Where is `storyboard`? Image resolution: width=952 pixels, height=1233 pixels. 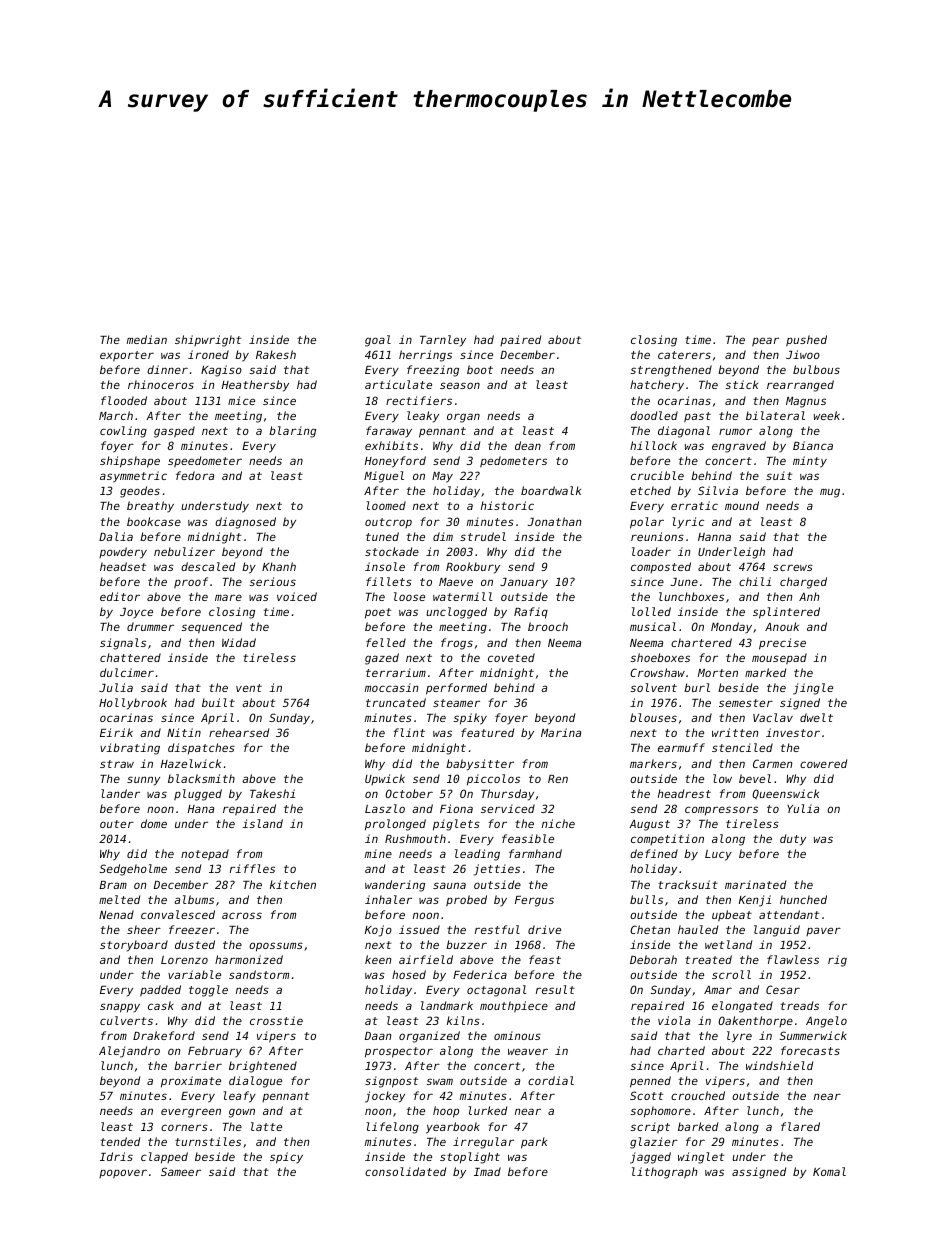 storyboard is located at coordinates (134, 946).
